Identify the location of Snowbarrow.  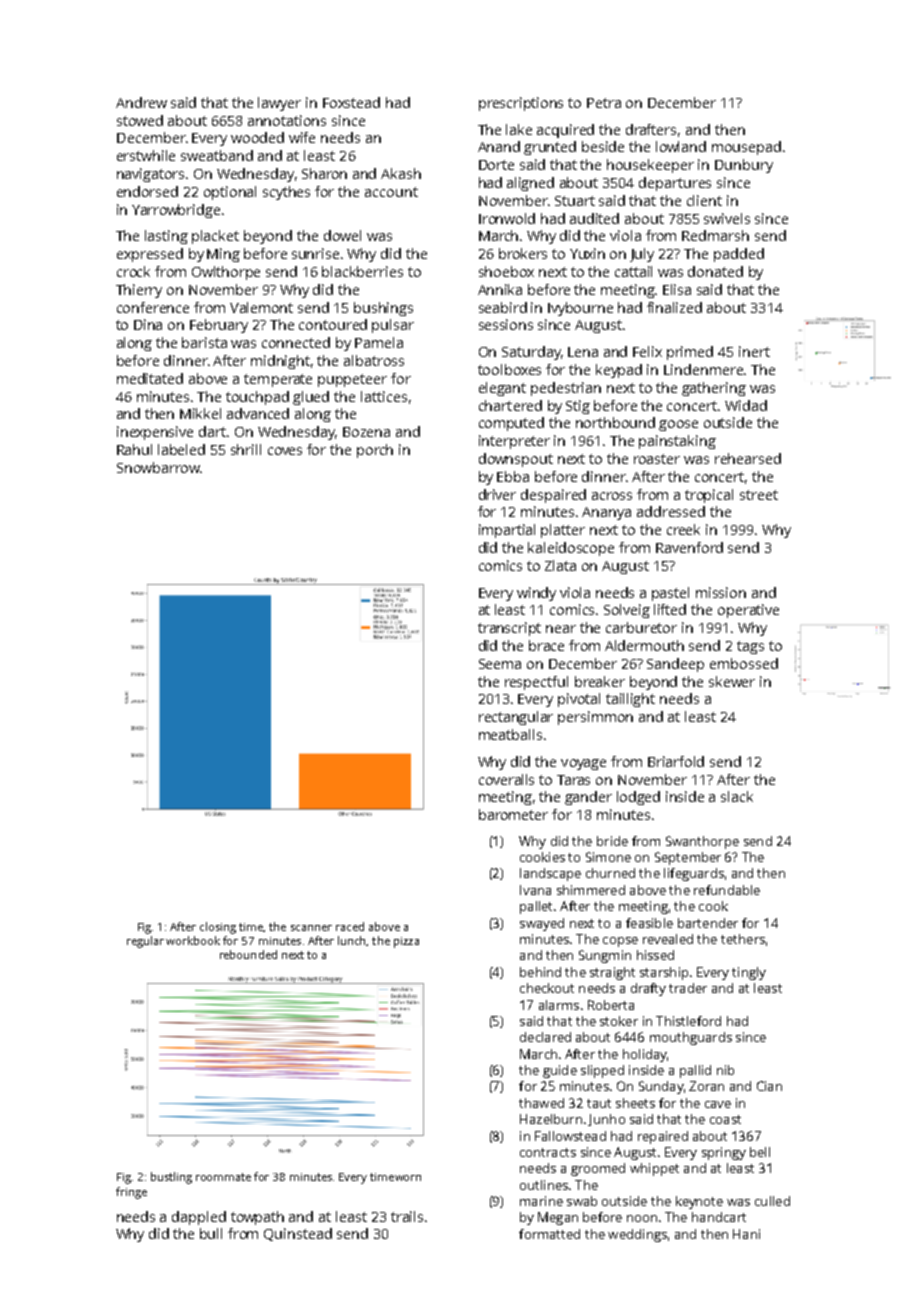
(158, 467).
